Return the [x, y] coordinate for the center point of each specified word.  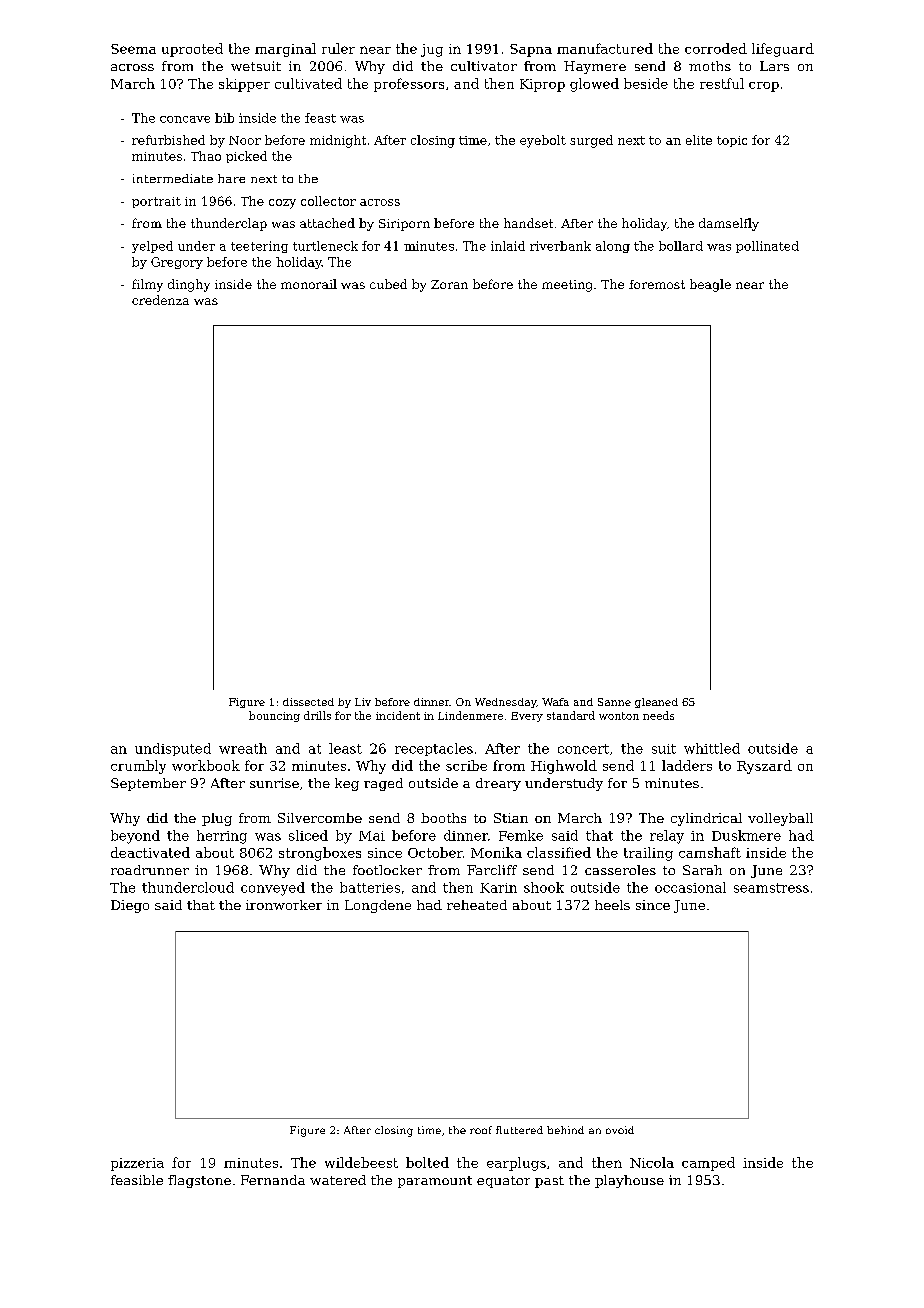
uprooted [192, 50]
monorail [309, 284]
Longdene [378, 906]
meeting [567, 286]
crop [764, 87]
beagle [710, 285]
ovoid [620, 1130]
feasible [137, 1180]
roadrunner [150, 870]
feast [320, 118]
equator [503, 1182]
